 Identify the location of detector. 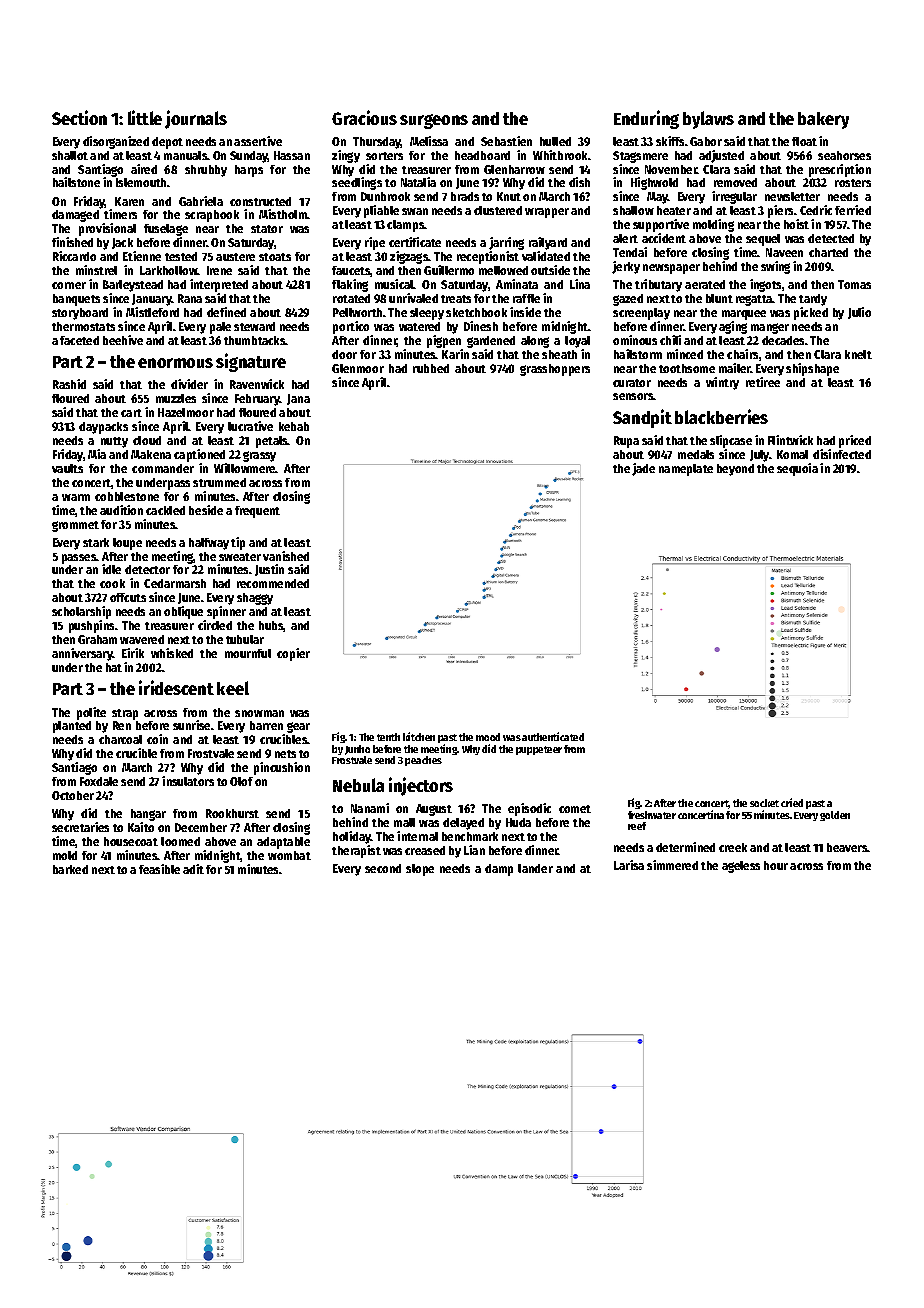
(147, 569).
